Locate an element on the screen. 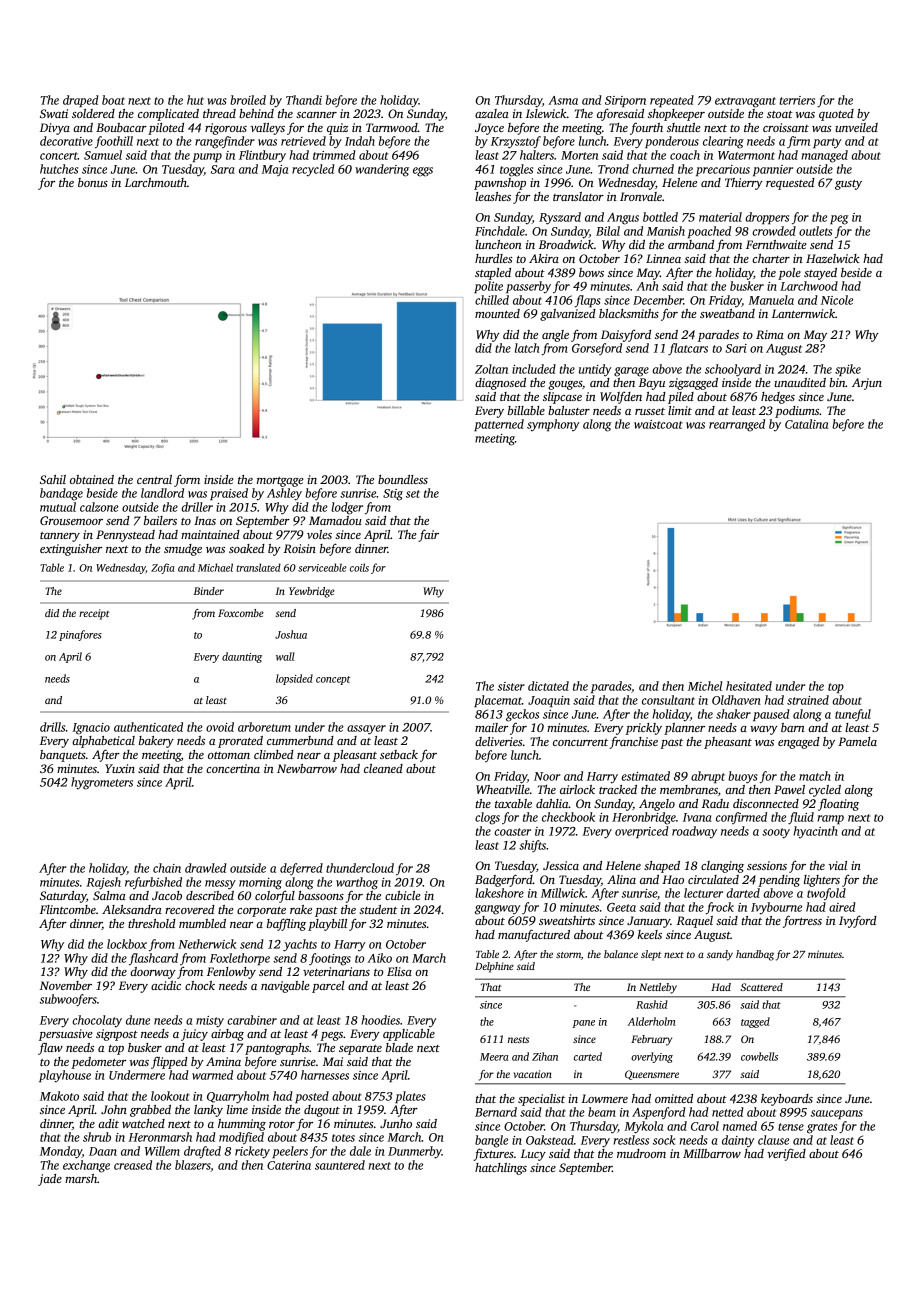  repeated is located at coordinates (672, 101).
